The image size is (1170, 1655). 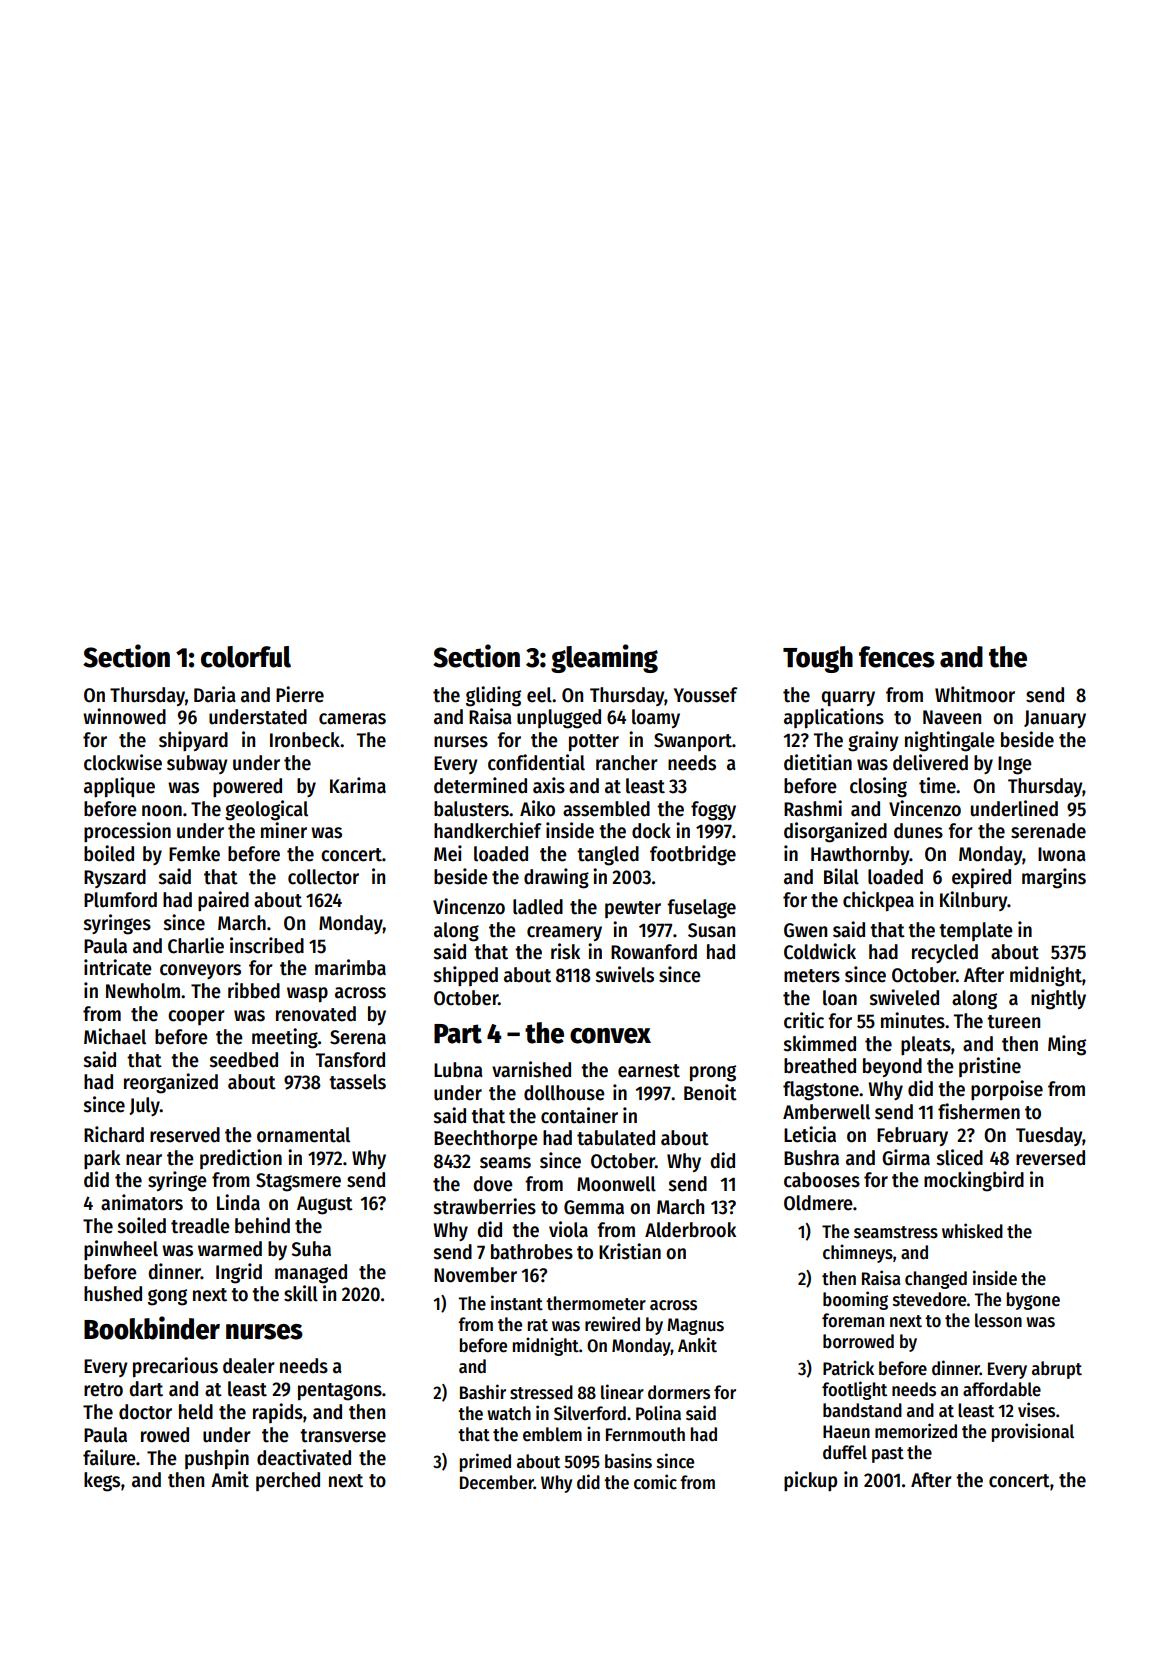 What do you see at coordinates (1033, 1432) in the image?
I see `provisional` at bounding box center [1033, 1432].
